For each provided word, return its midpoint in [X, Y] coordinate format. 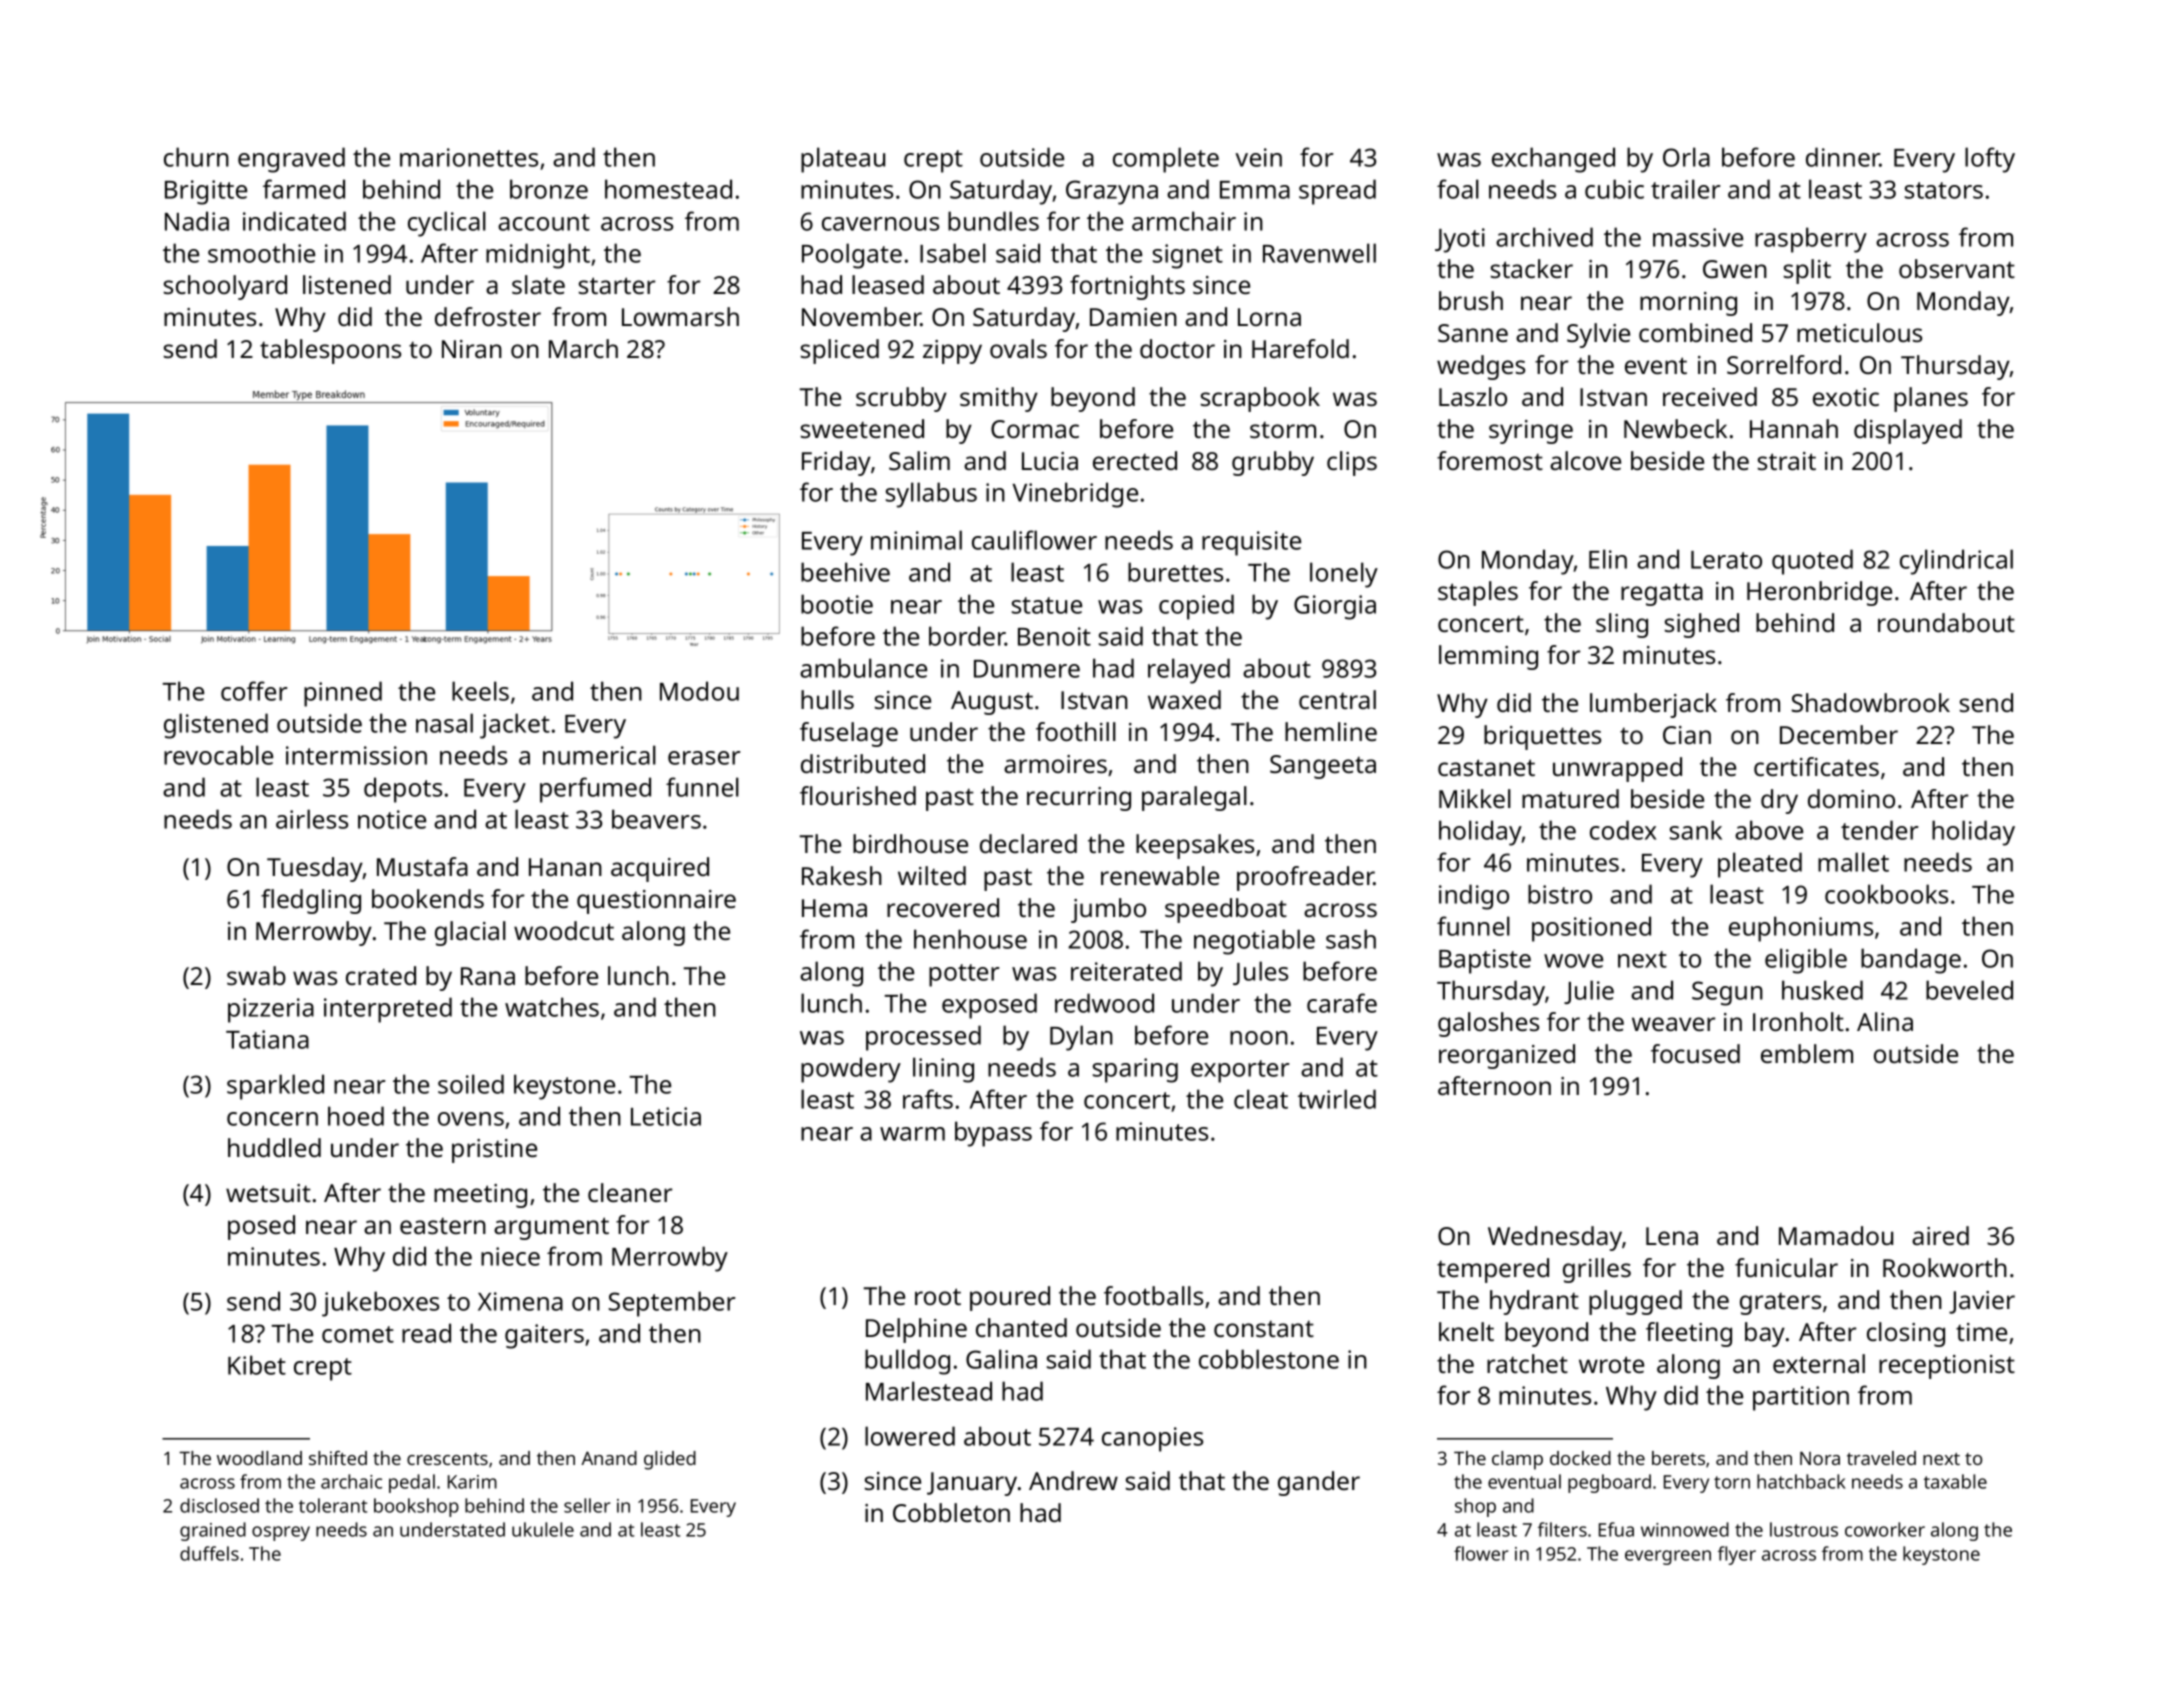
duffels [209, 1553]
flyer [1737, 1555]
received [1710, 396]
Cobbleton [951, 1512]
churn [196, 157]
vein [1258, 157]
